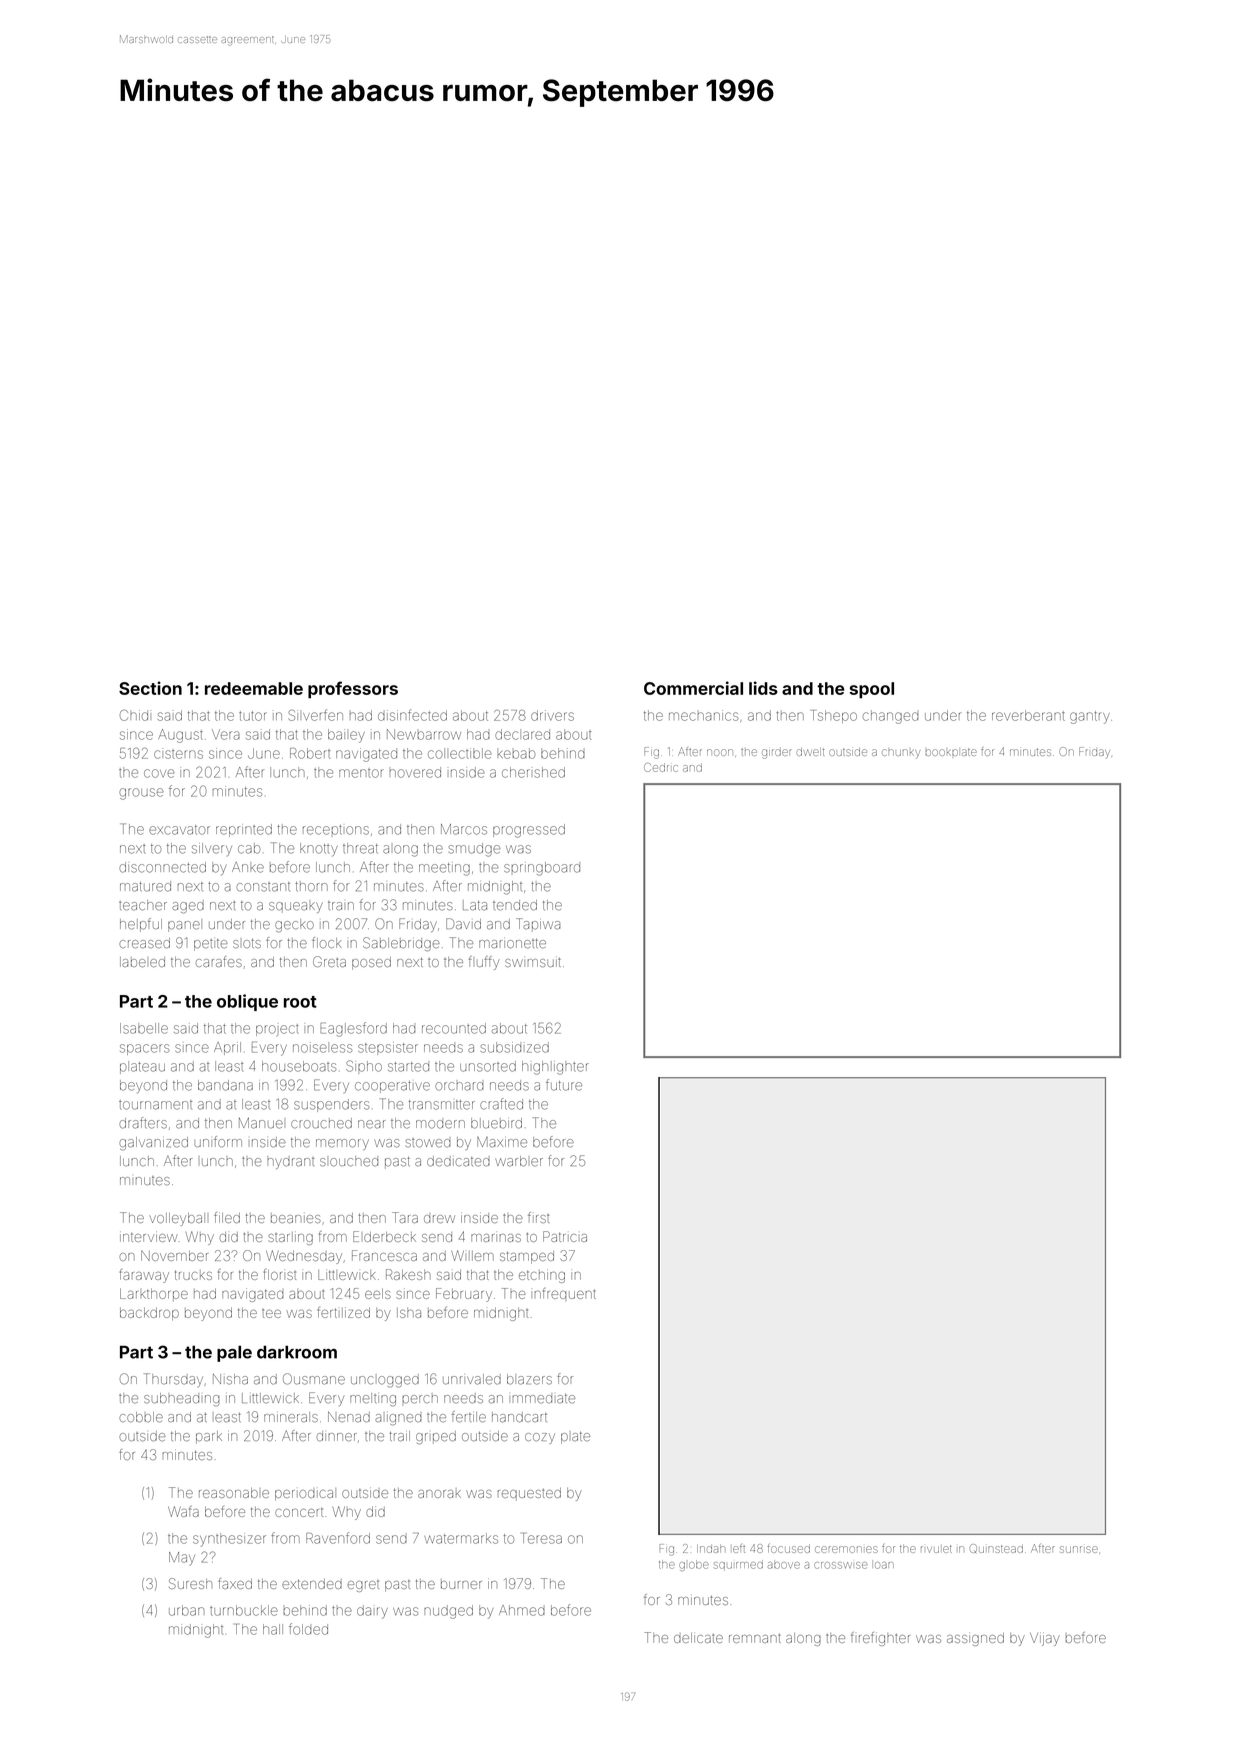  What do you see at coordinates (428, 1142) in the page?
I see `stowed` at bounding box center [428, 1142].
